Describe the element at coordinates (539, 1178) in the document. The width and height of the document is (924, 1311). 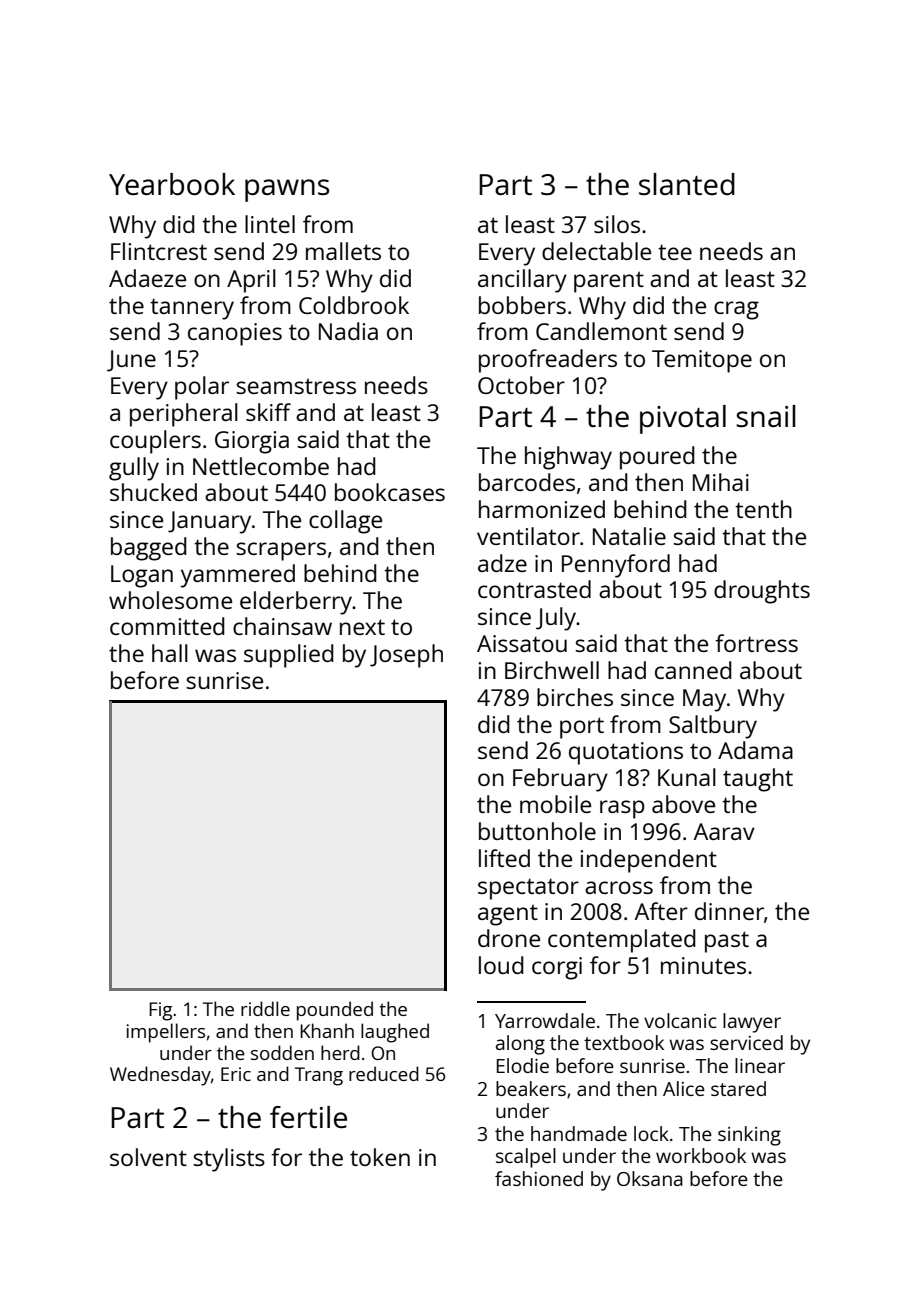
I see `fashioned` at that location.
